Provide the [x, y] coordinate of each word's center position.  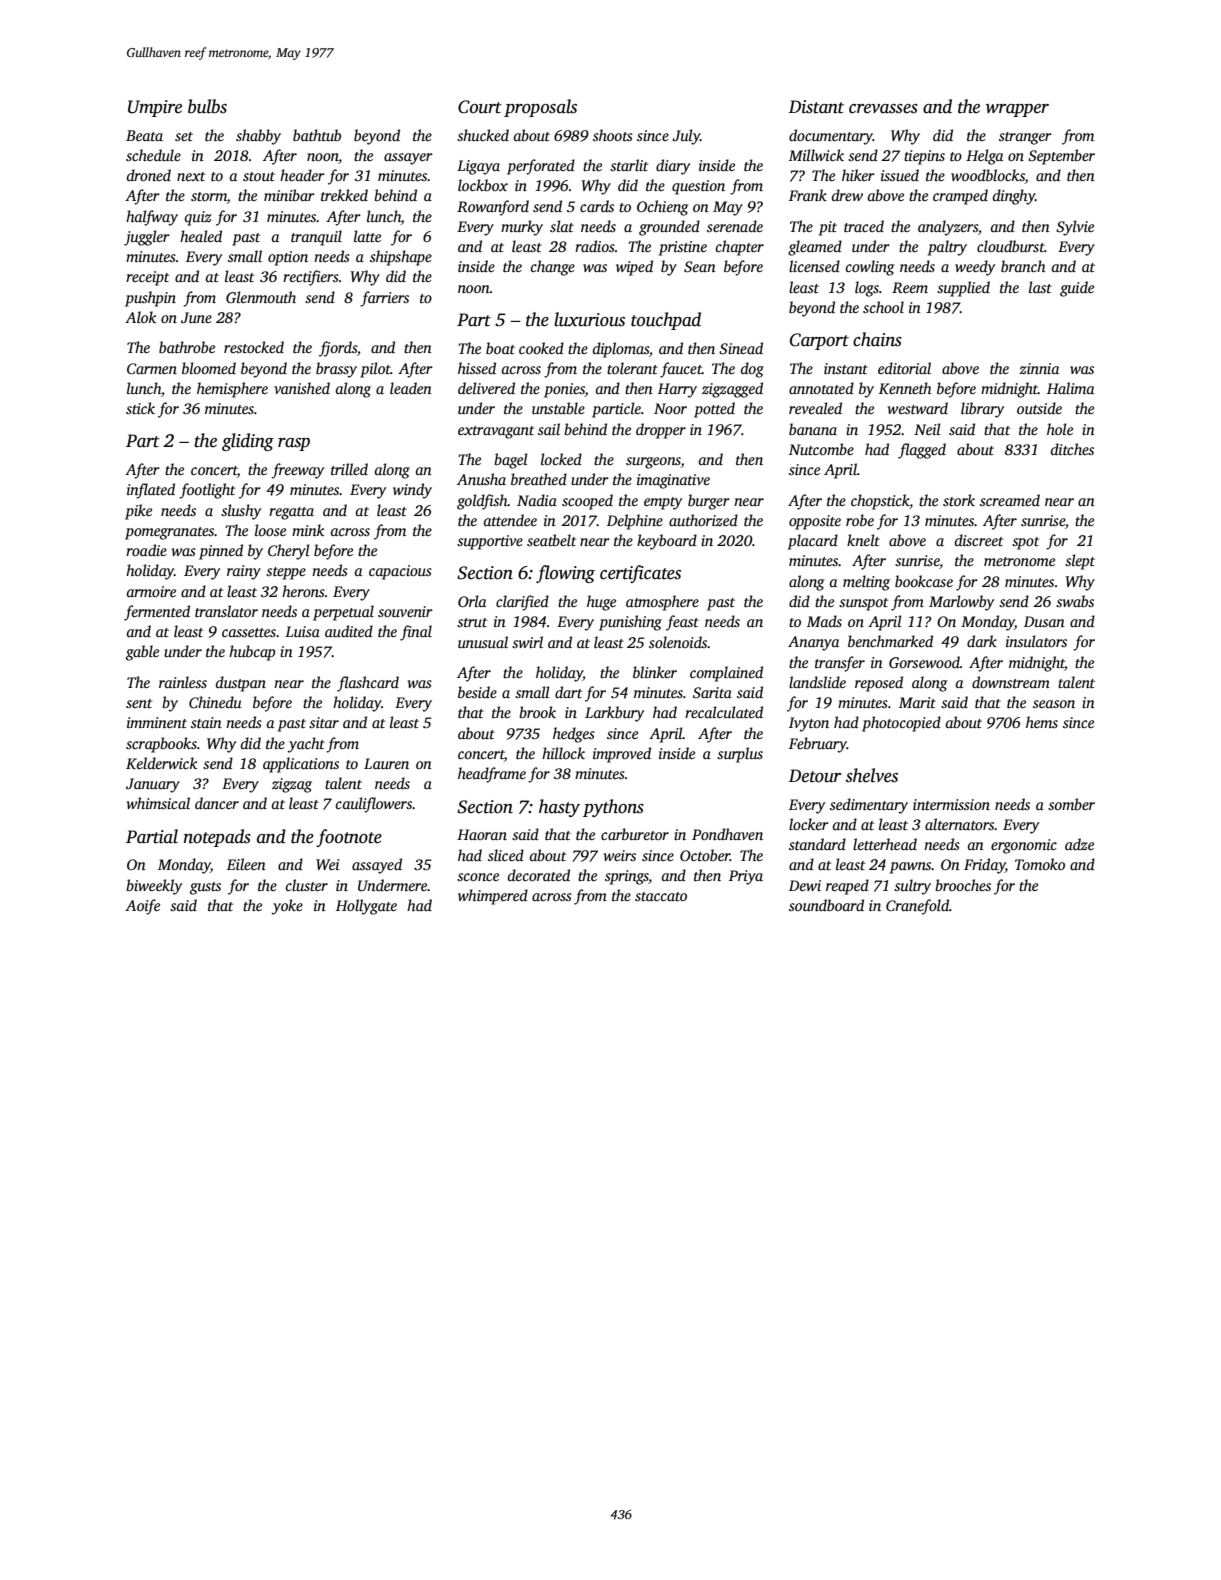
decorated [539, 875]
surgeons [653, 463]
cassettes [249, 632]
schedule [153, 155]
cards [597, 206]
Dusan [1044, 621]
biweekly [154, 887]
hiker [858, 175]
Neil [927, 429]
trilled [349, 469]
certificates [640, 574]
